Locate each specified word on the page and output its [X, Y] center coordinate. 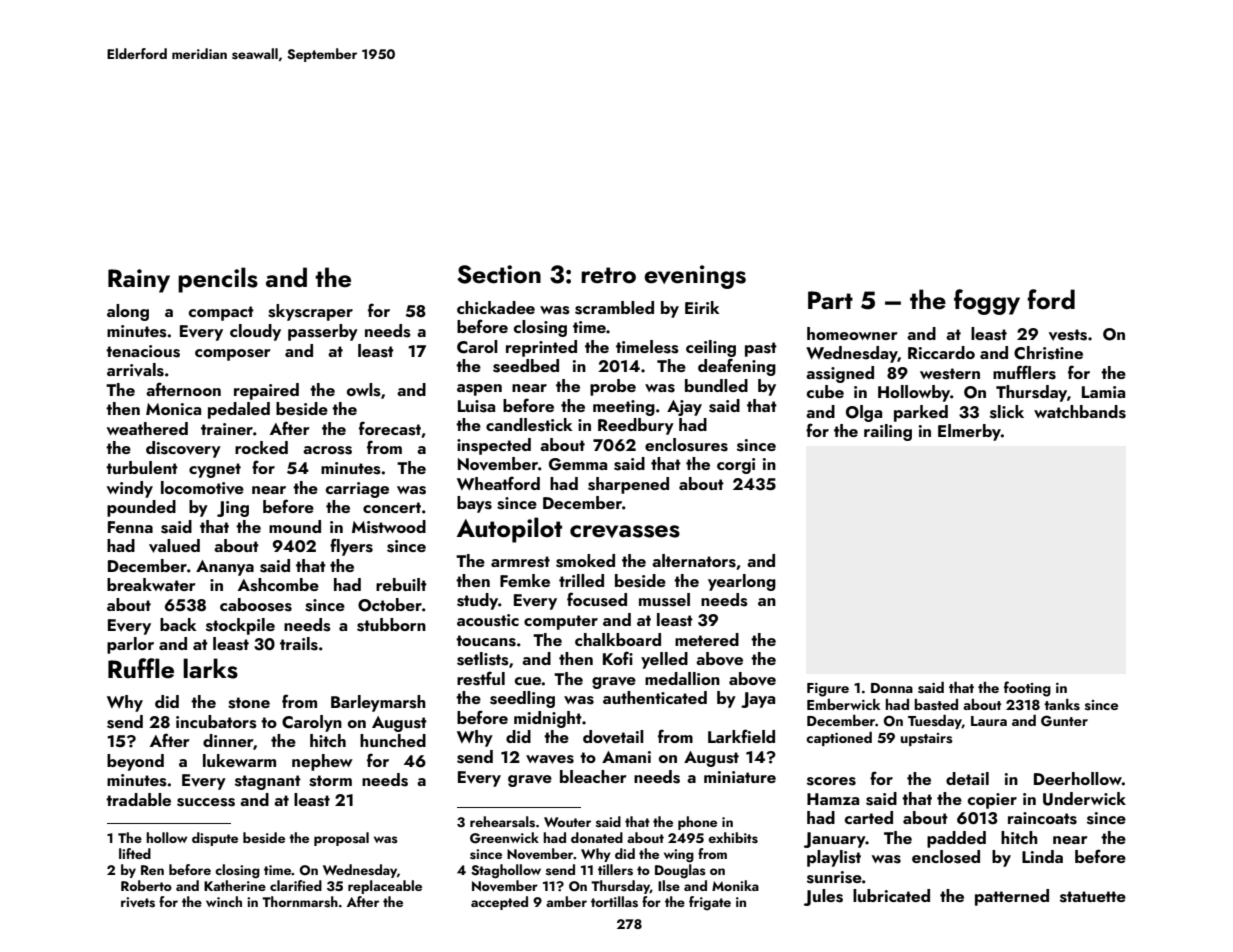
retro [608, 275]
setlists [483, 659]
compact [221, 313]
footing [1027, 689]
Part [830, 300]
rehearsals [502, 822]
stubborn [391, 625]
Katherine [235, 885]
